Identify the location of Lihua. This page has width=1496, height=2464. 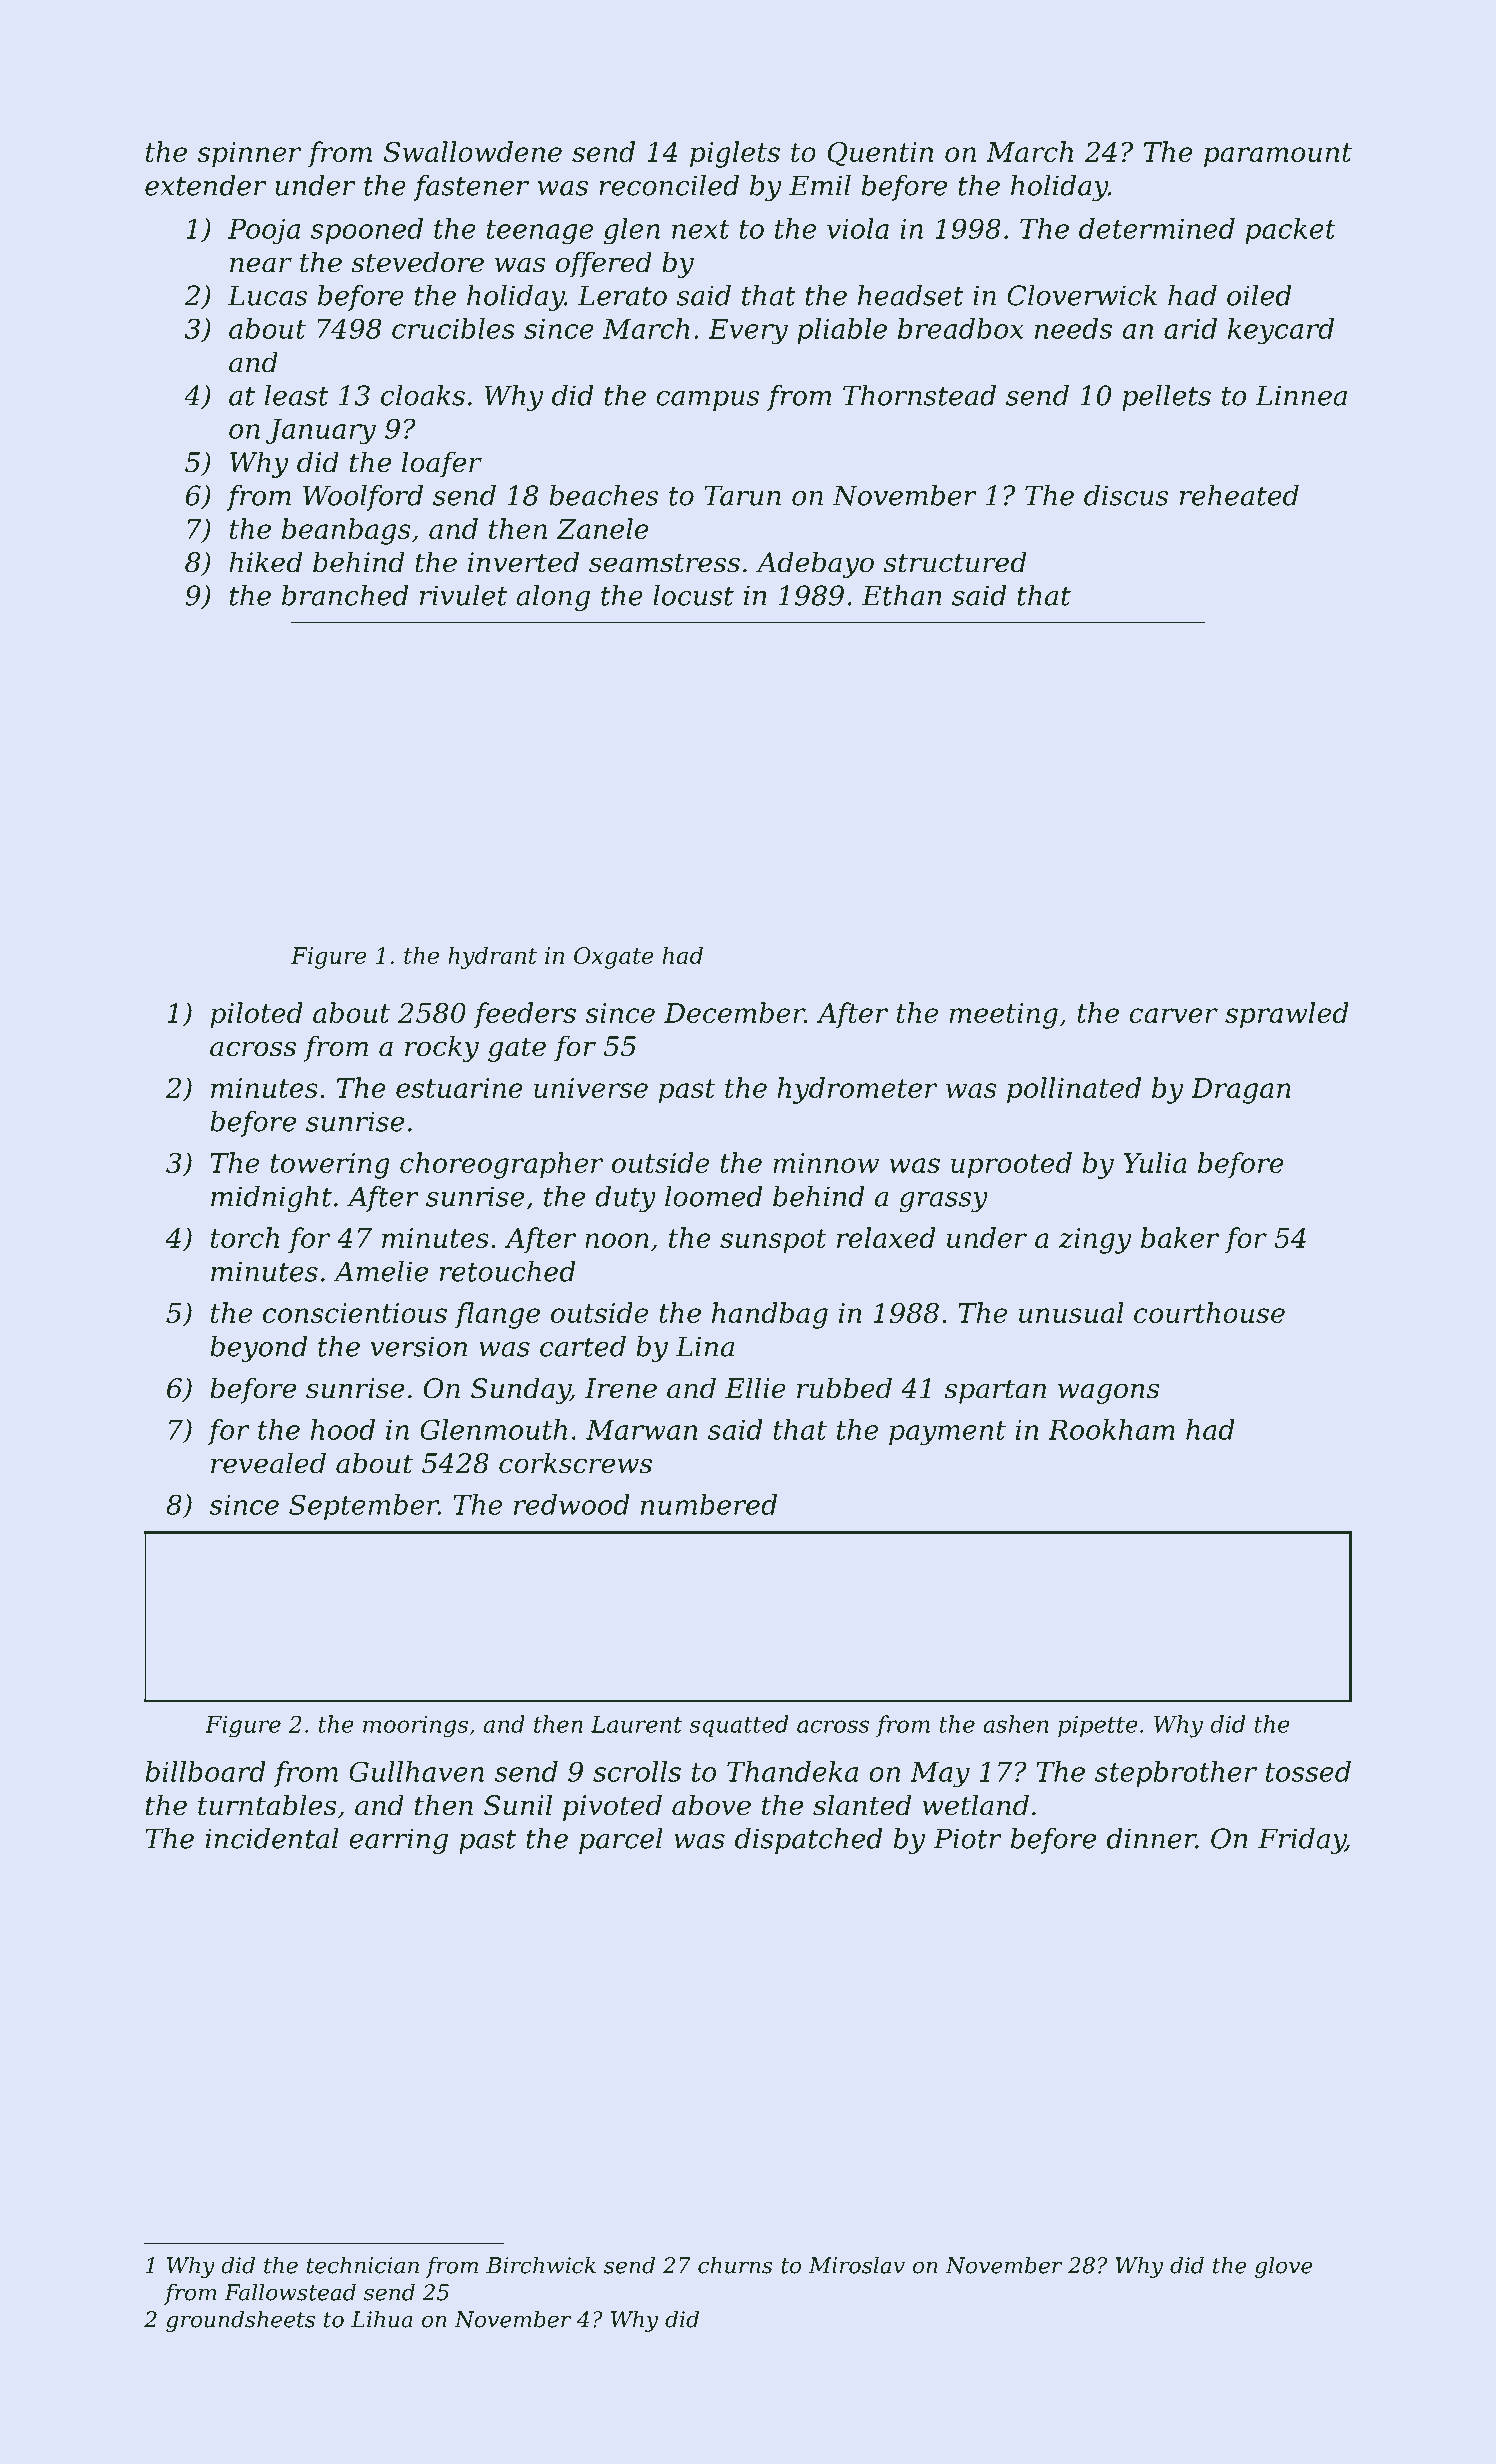
(382, 2319).
